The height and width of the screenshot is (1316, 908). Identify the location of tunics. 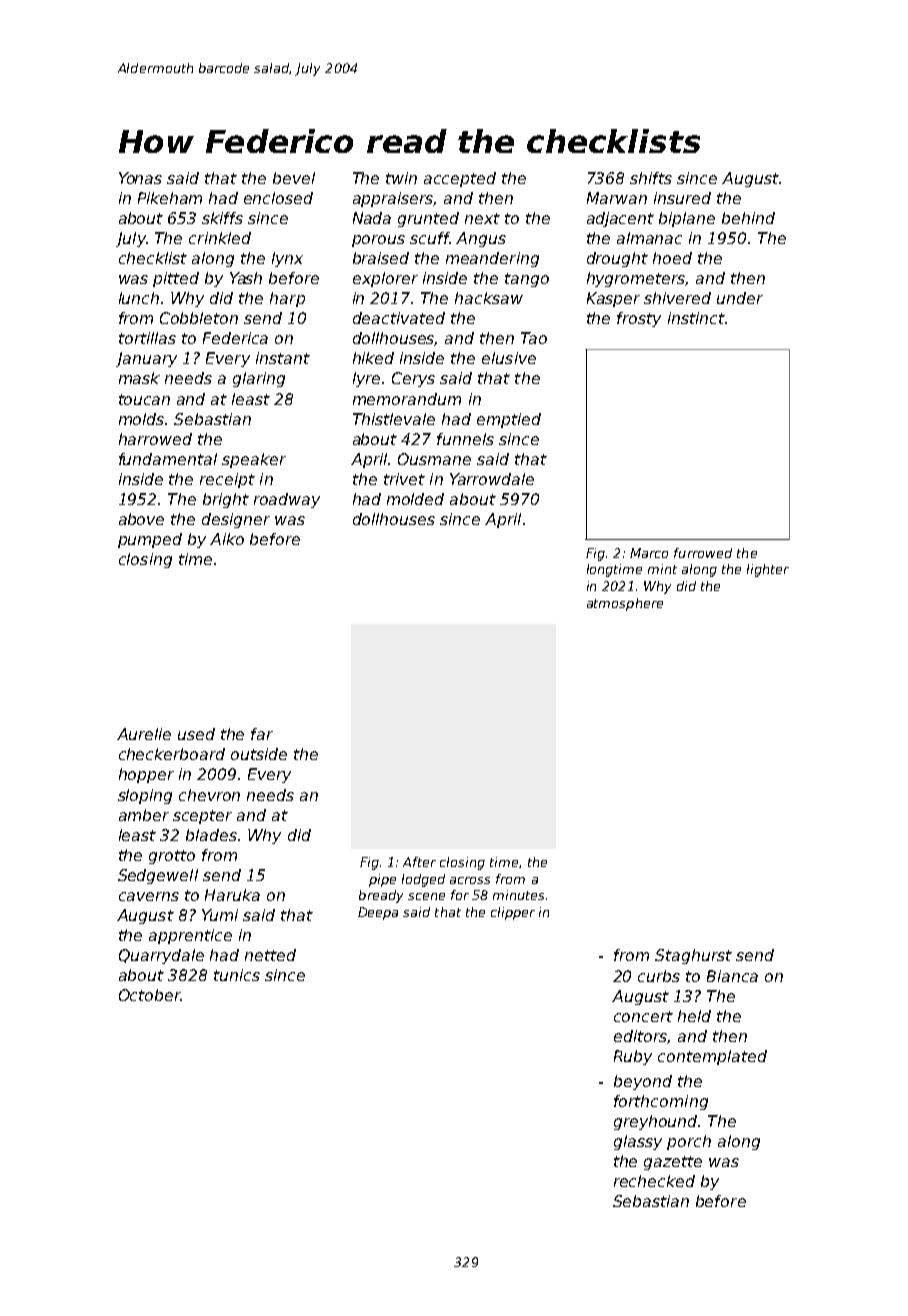
(237, 975).
